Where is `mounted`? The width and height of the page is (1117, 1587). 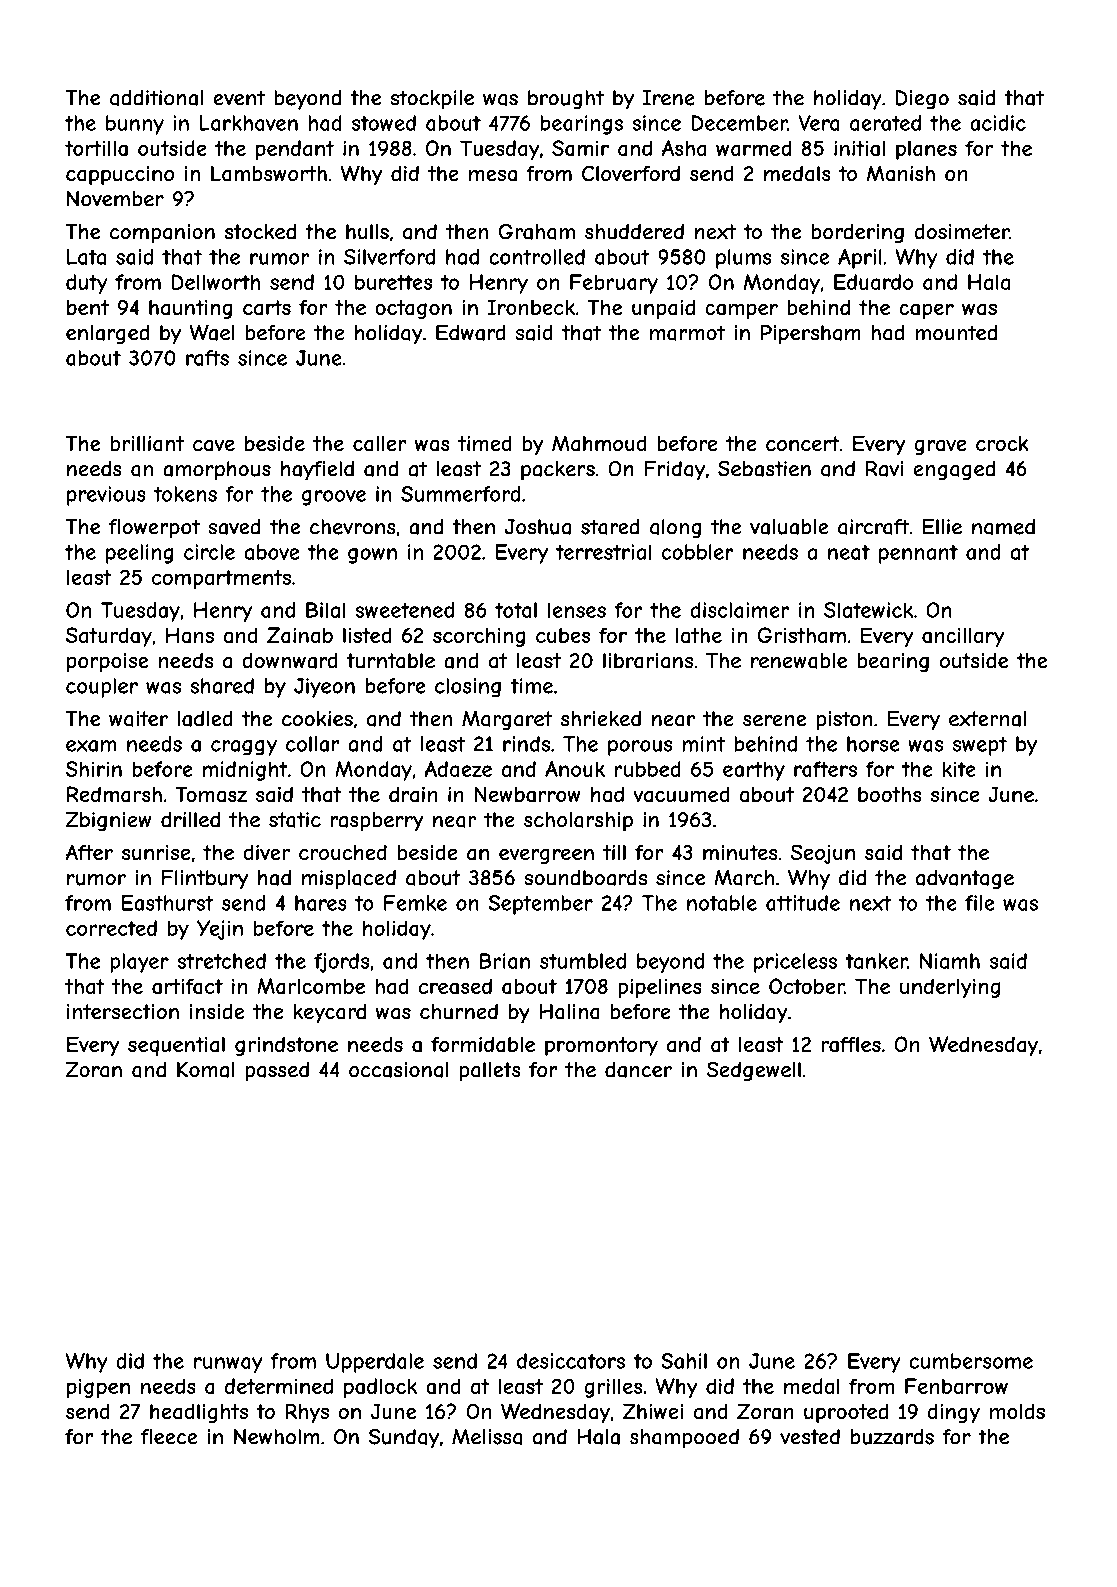
mounted is located at coordinates (956, 333).
